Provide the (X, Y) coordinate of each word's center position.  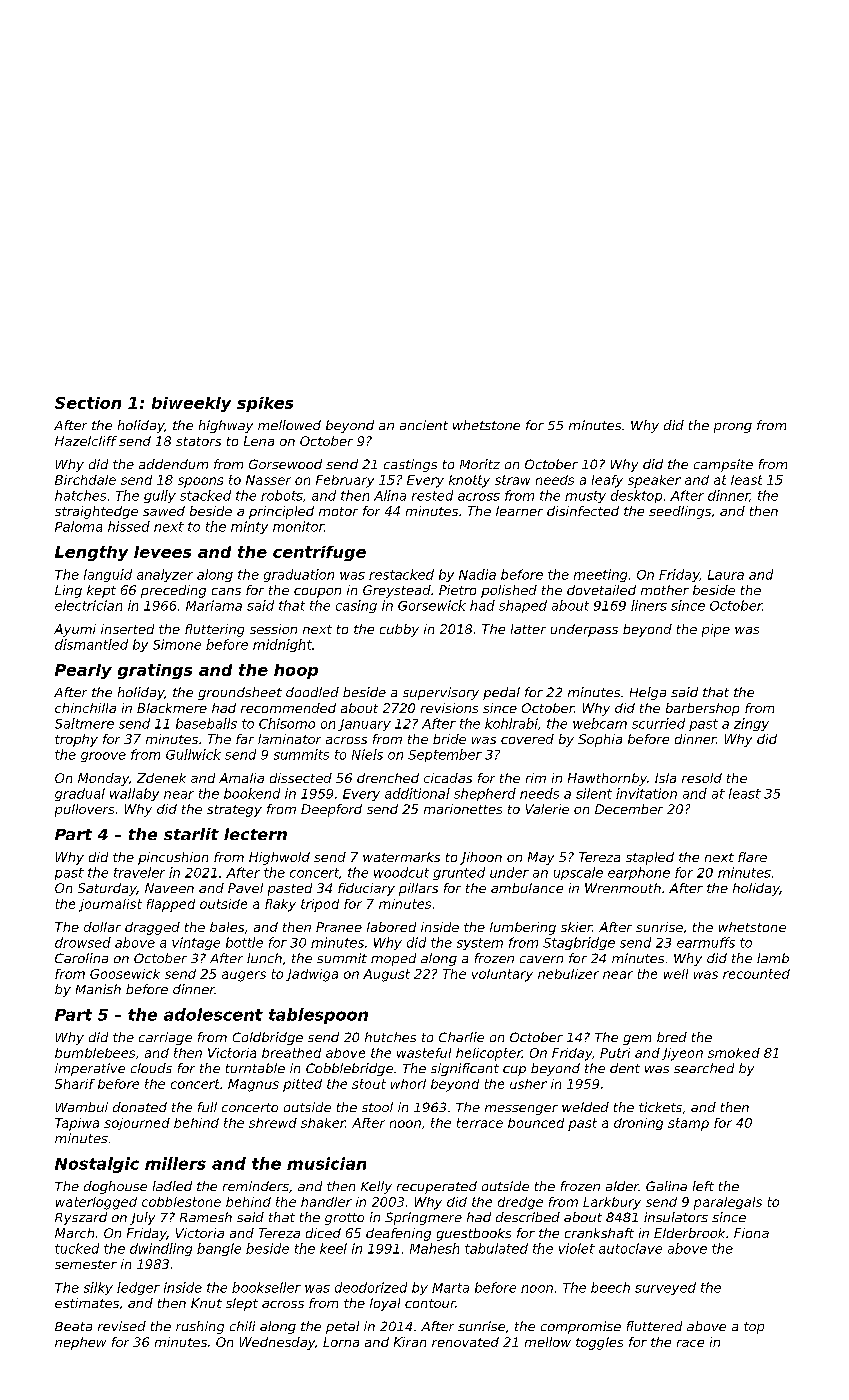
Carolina (81, 958)
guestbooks (474, 1234)
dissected (301, 778)
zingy (751, 724)
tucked (77, 1248)
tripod (320, 905)
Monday (103, 779)
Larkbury (612, 1203)
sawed (164, 511)
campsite (723, 465)
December (629, 809)
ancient (424, 425)
